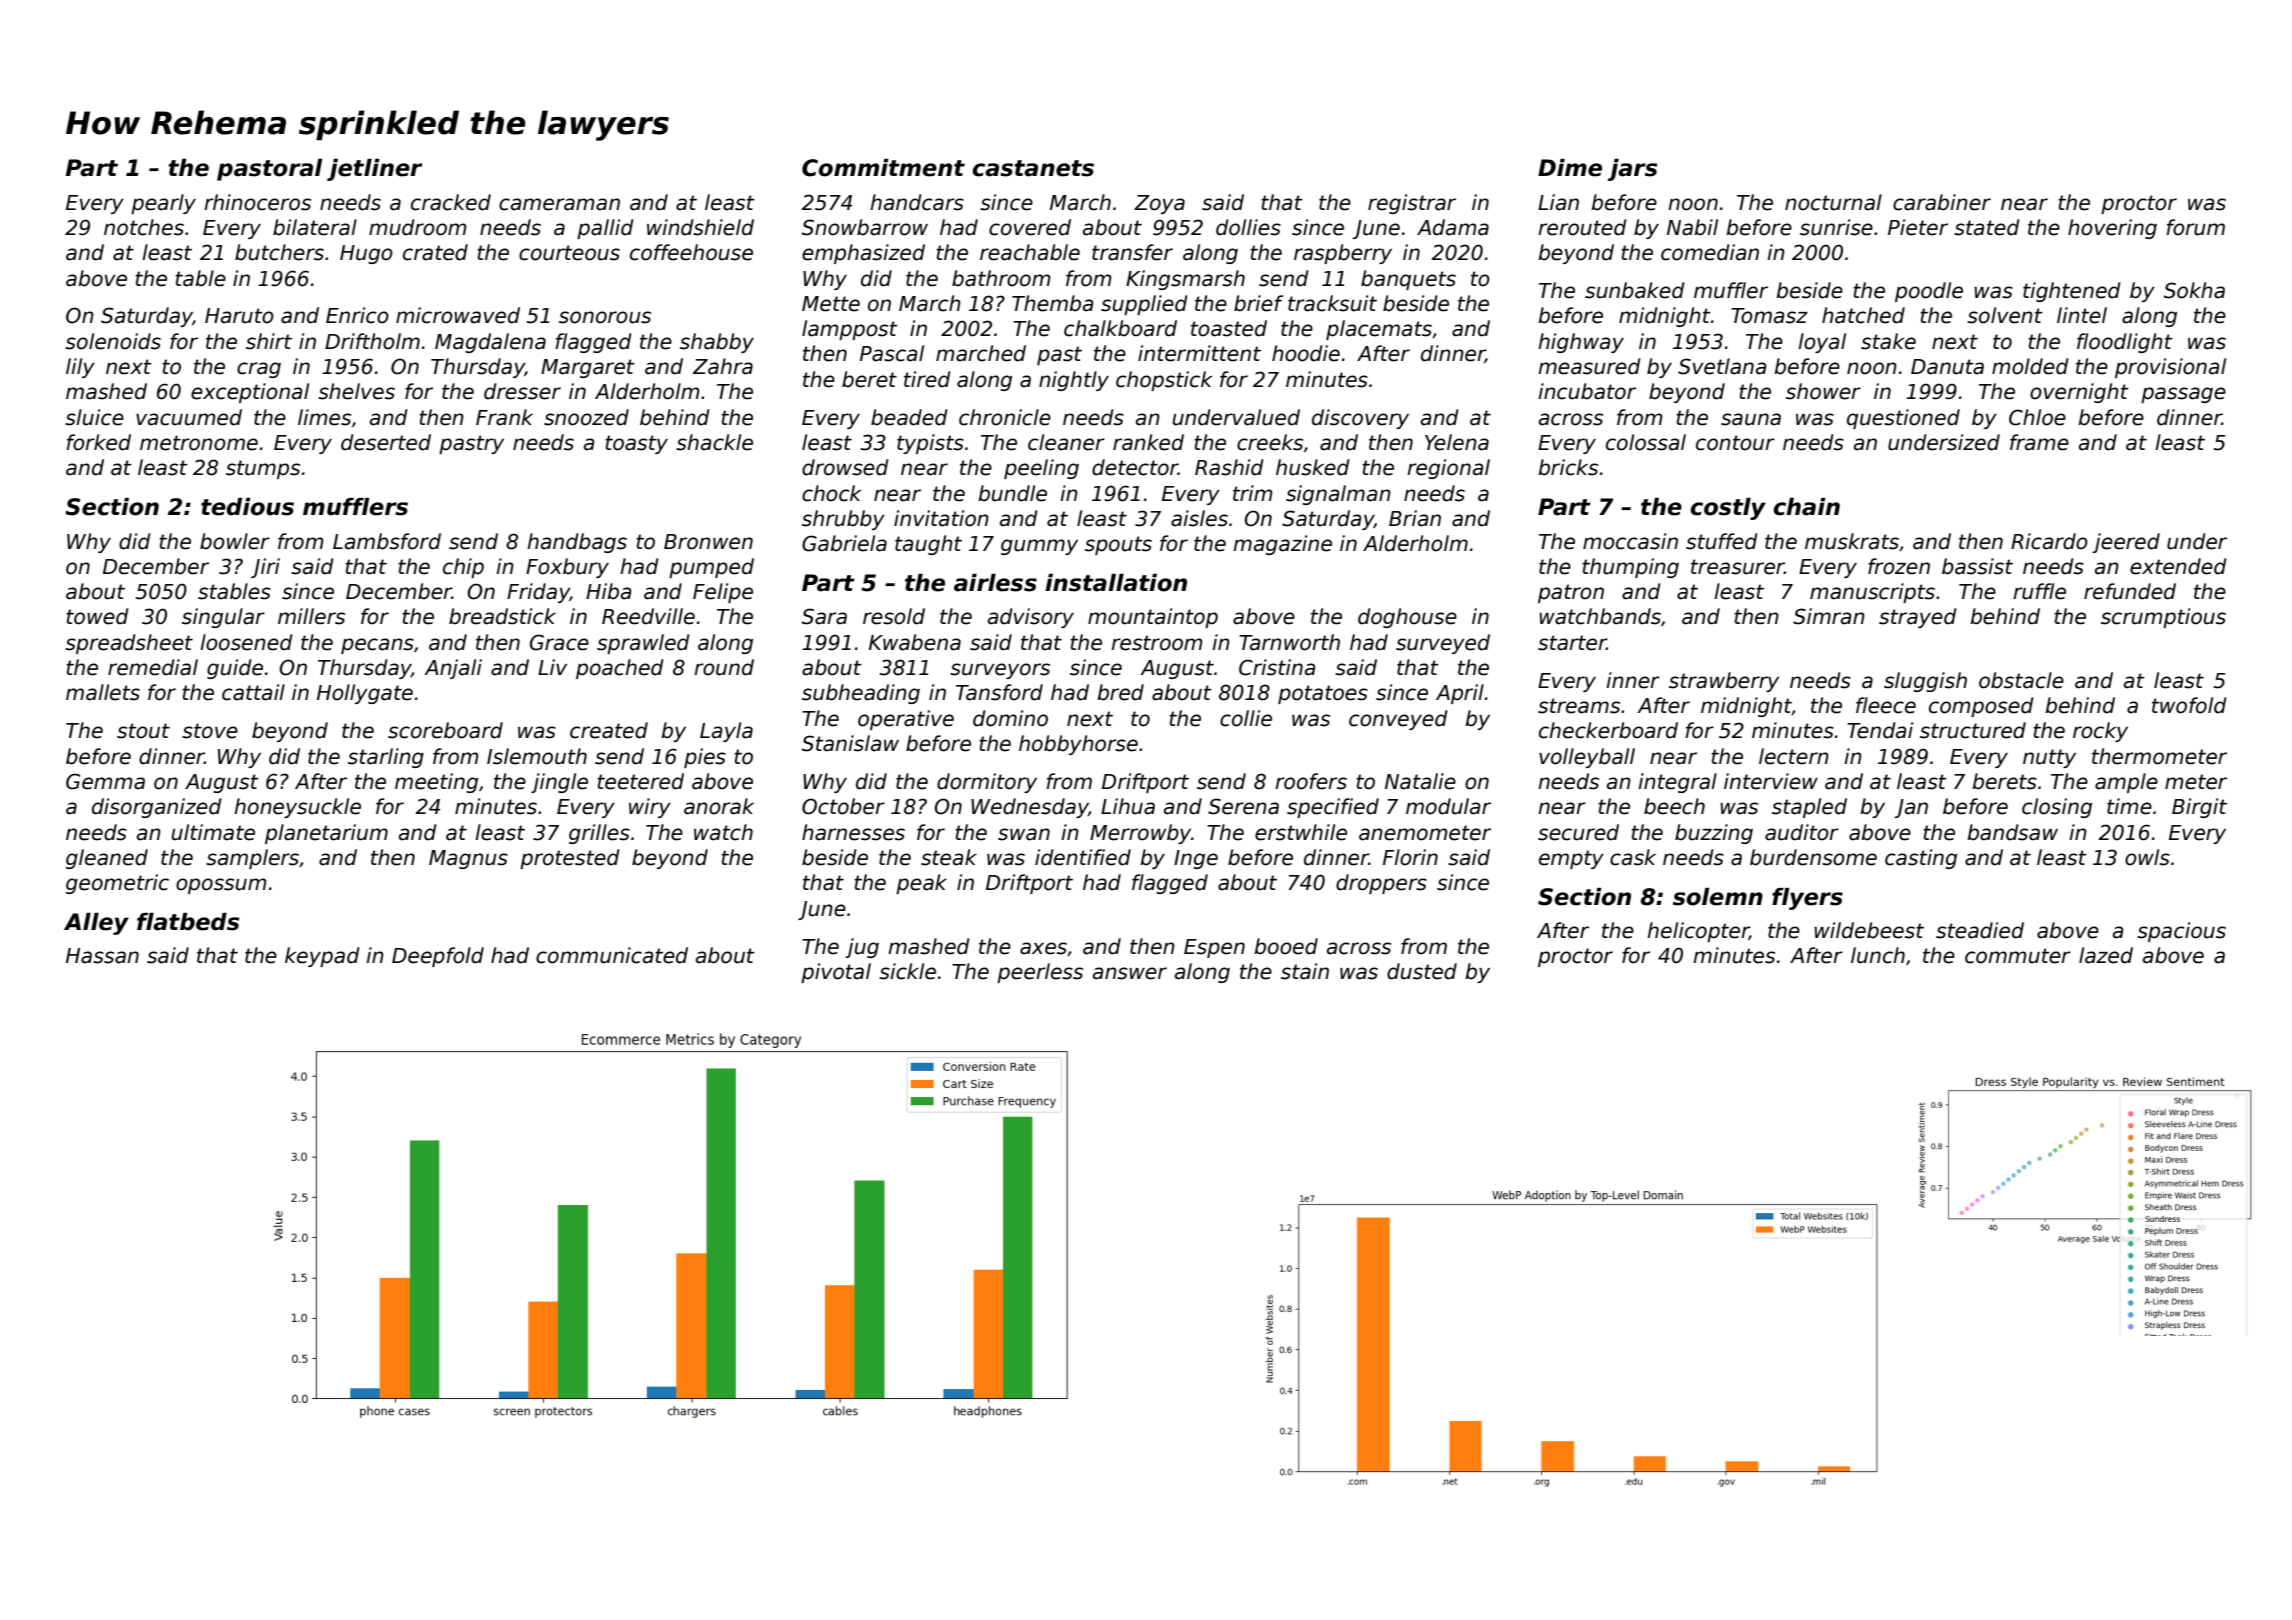 Image resolution: width=2292 pixels, height=1620 pixels. What do you see at coordinates (1120, 692) in the screenshot?
I see `bred` at bounding box center [1120, 692].
